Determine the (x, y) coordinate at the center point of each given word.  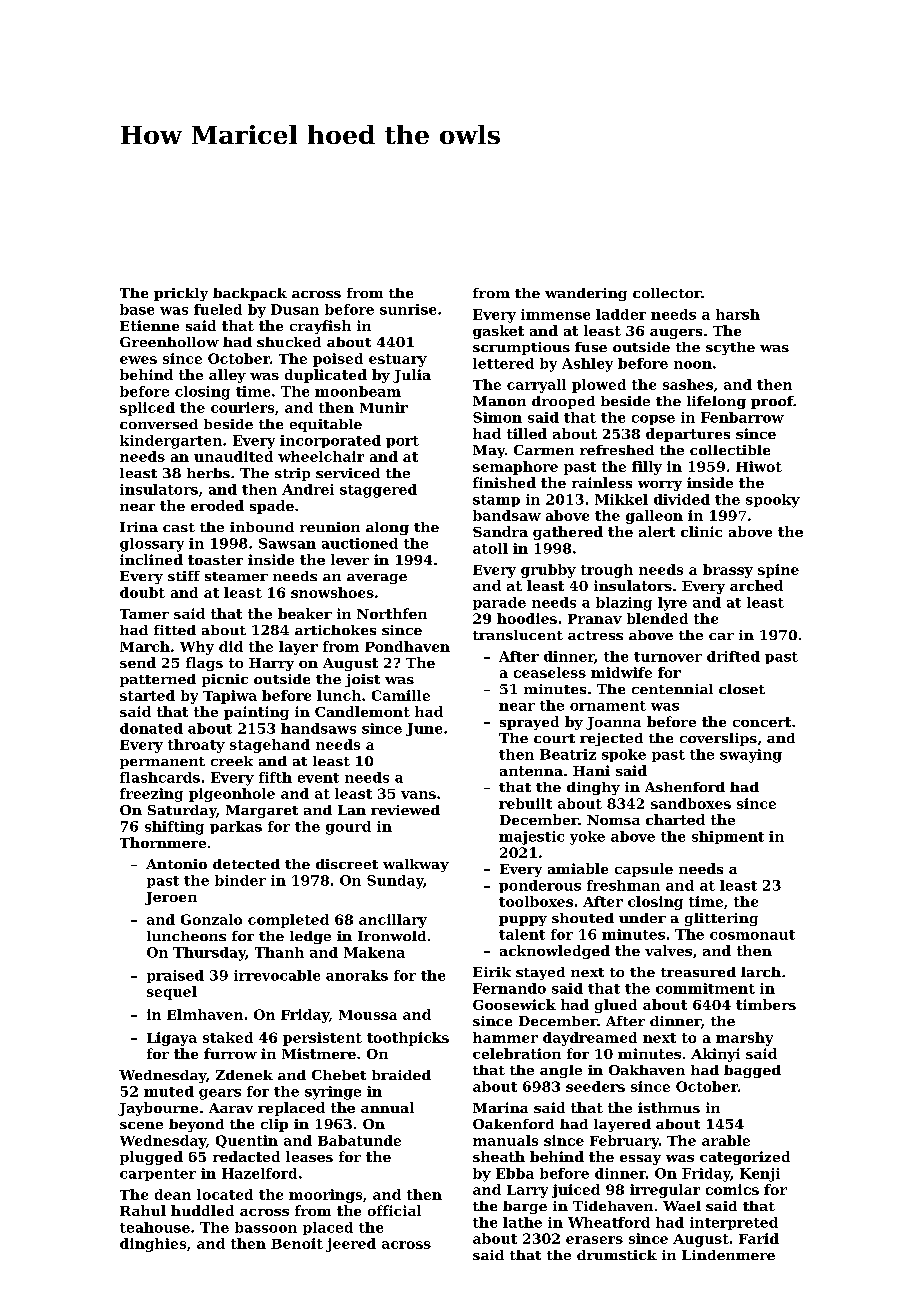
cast (179, 527)
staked (228, 1037)
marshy (744, 1039)
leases (309, 1156)
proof (772, 402)
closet (742, 689)
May (489, 451)
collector (667, 293)
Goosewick (514, 1004)
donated (151, 728)
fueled (218, 309)
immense (555, 314)
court (554, 738)
